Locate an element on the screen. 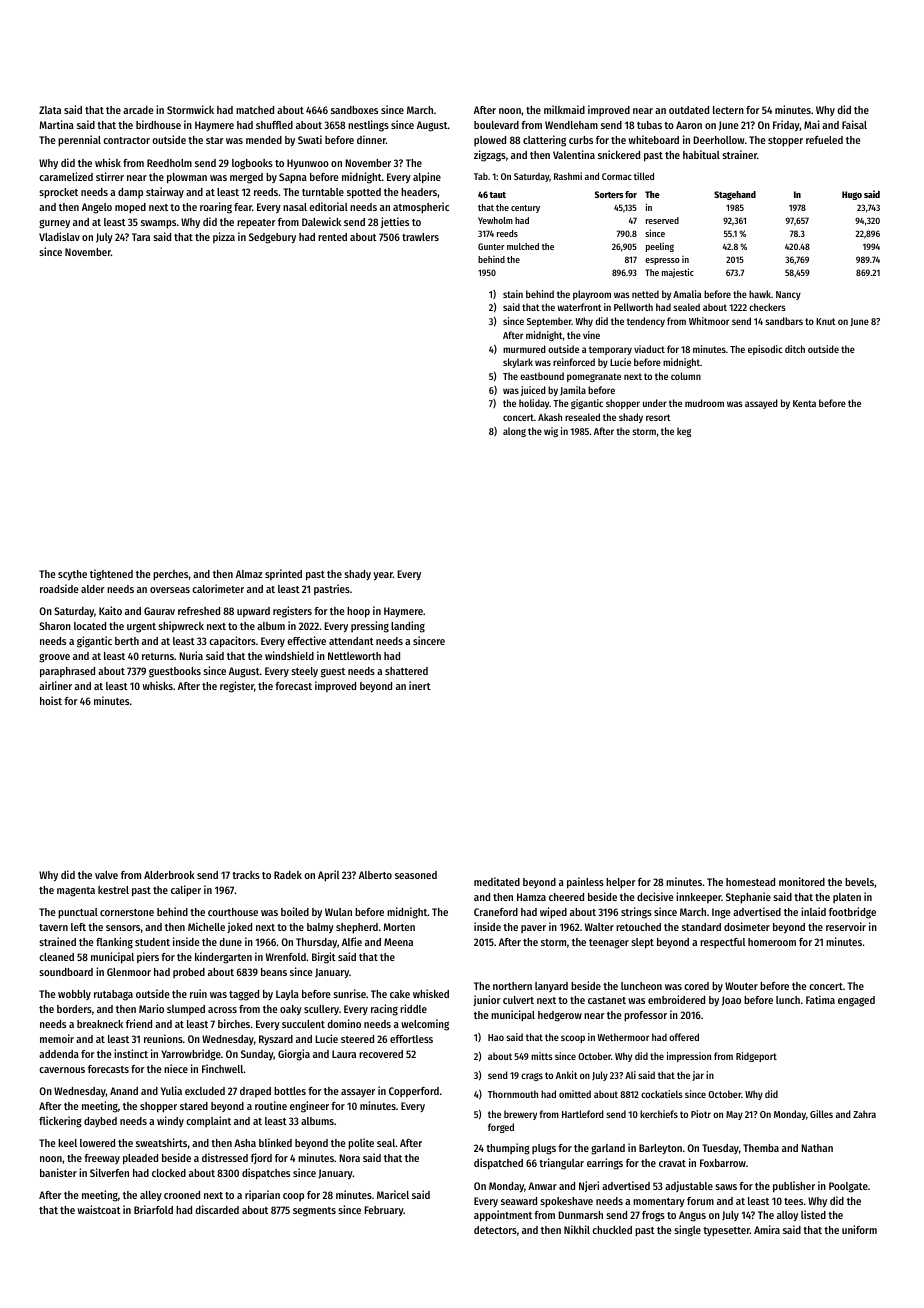  Vladislav is located at coordinates (59, 236).
